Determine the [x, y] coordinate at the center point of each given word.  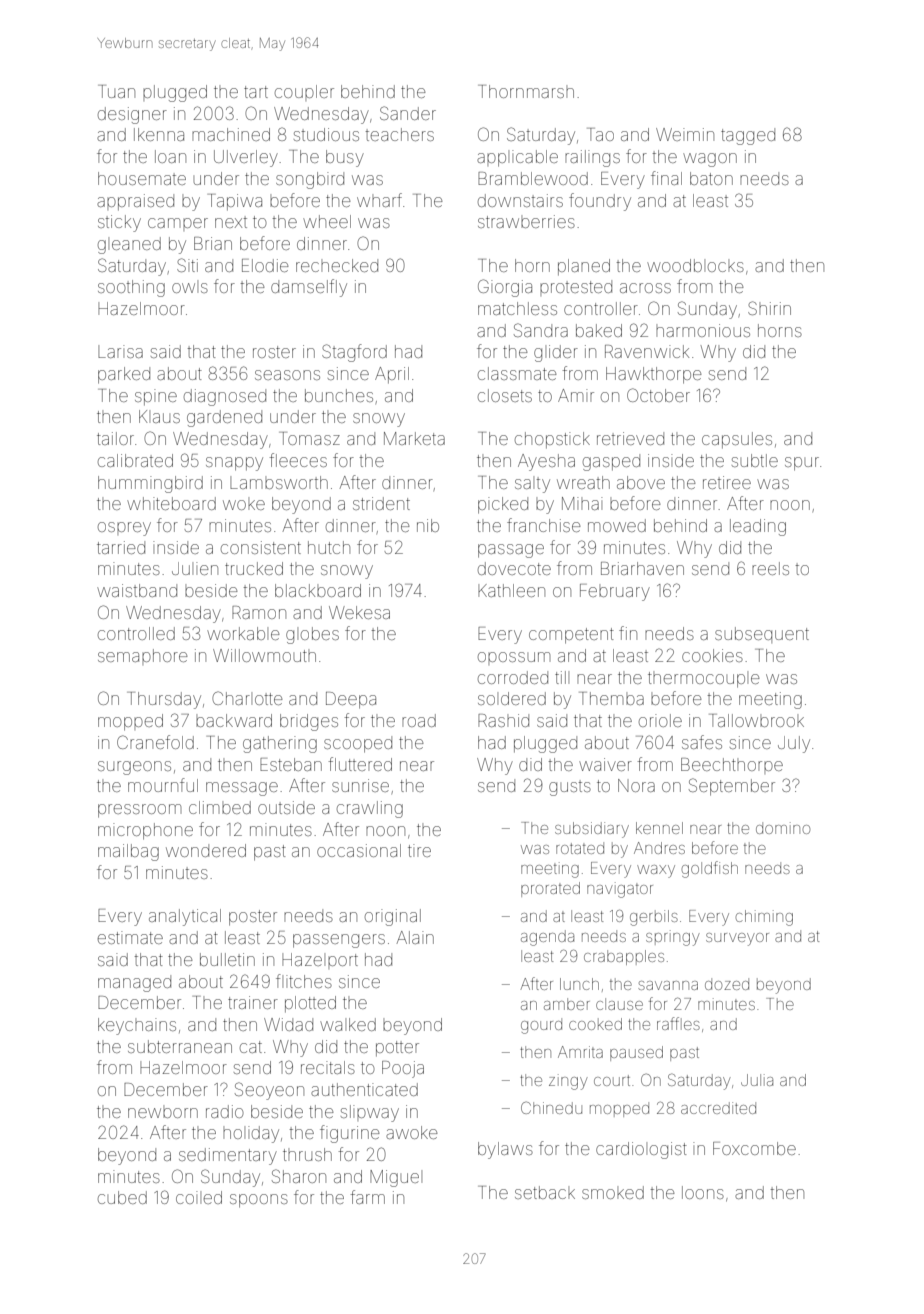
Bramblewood [533, 178]
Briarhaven [642, 568]
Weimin [685, 134]
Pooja [403, 1069]
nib [428, 525]
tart [256, 92]
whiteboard [171, 503]
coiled [199, 1197]
